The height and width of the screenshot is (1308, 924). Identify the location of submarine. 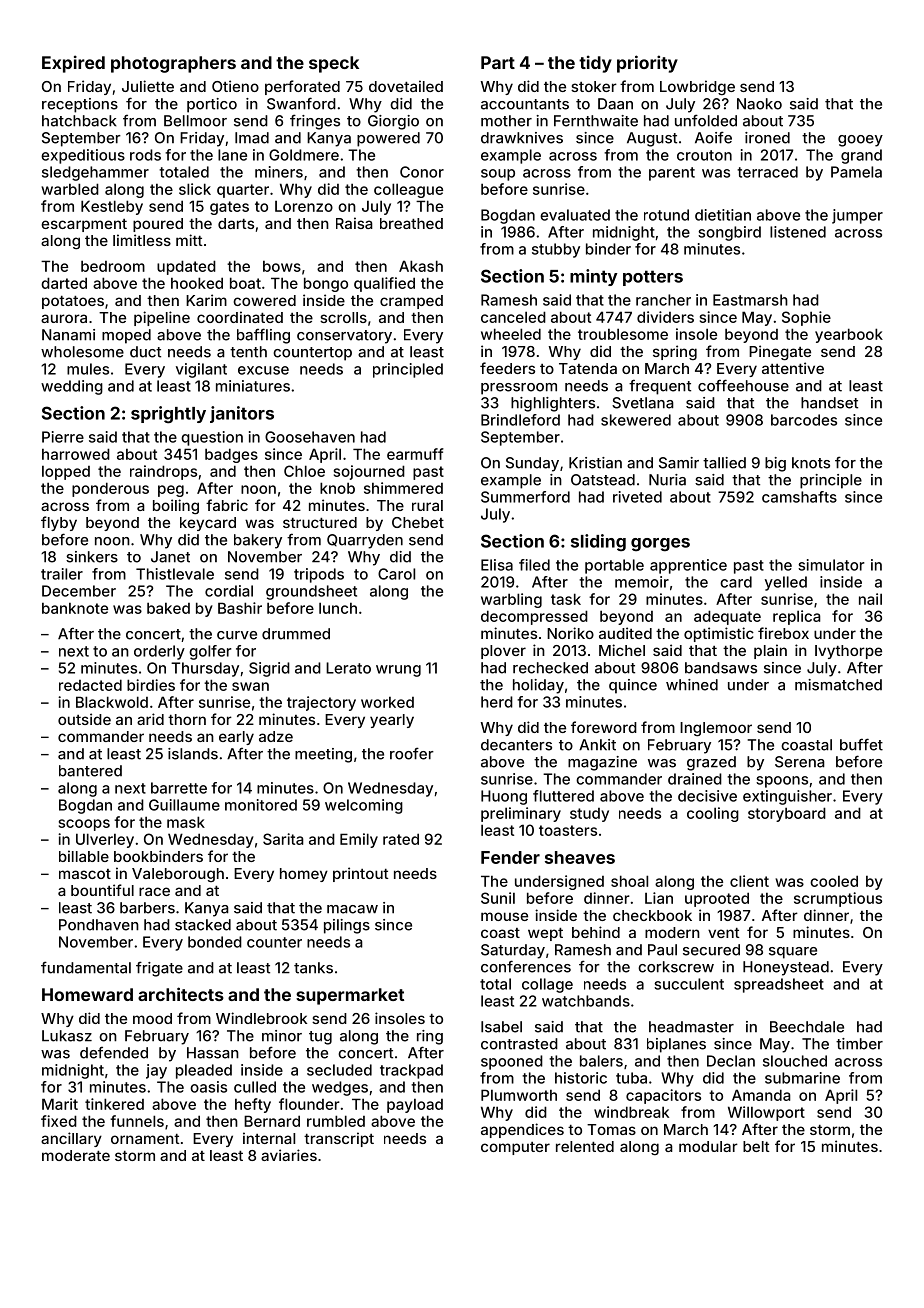
(802, 1078).
